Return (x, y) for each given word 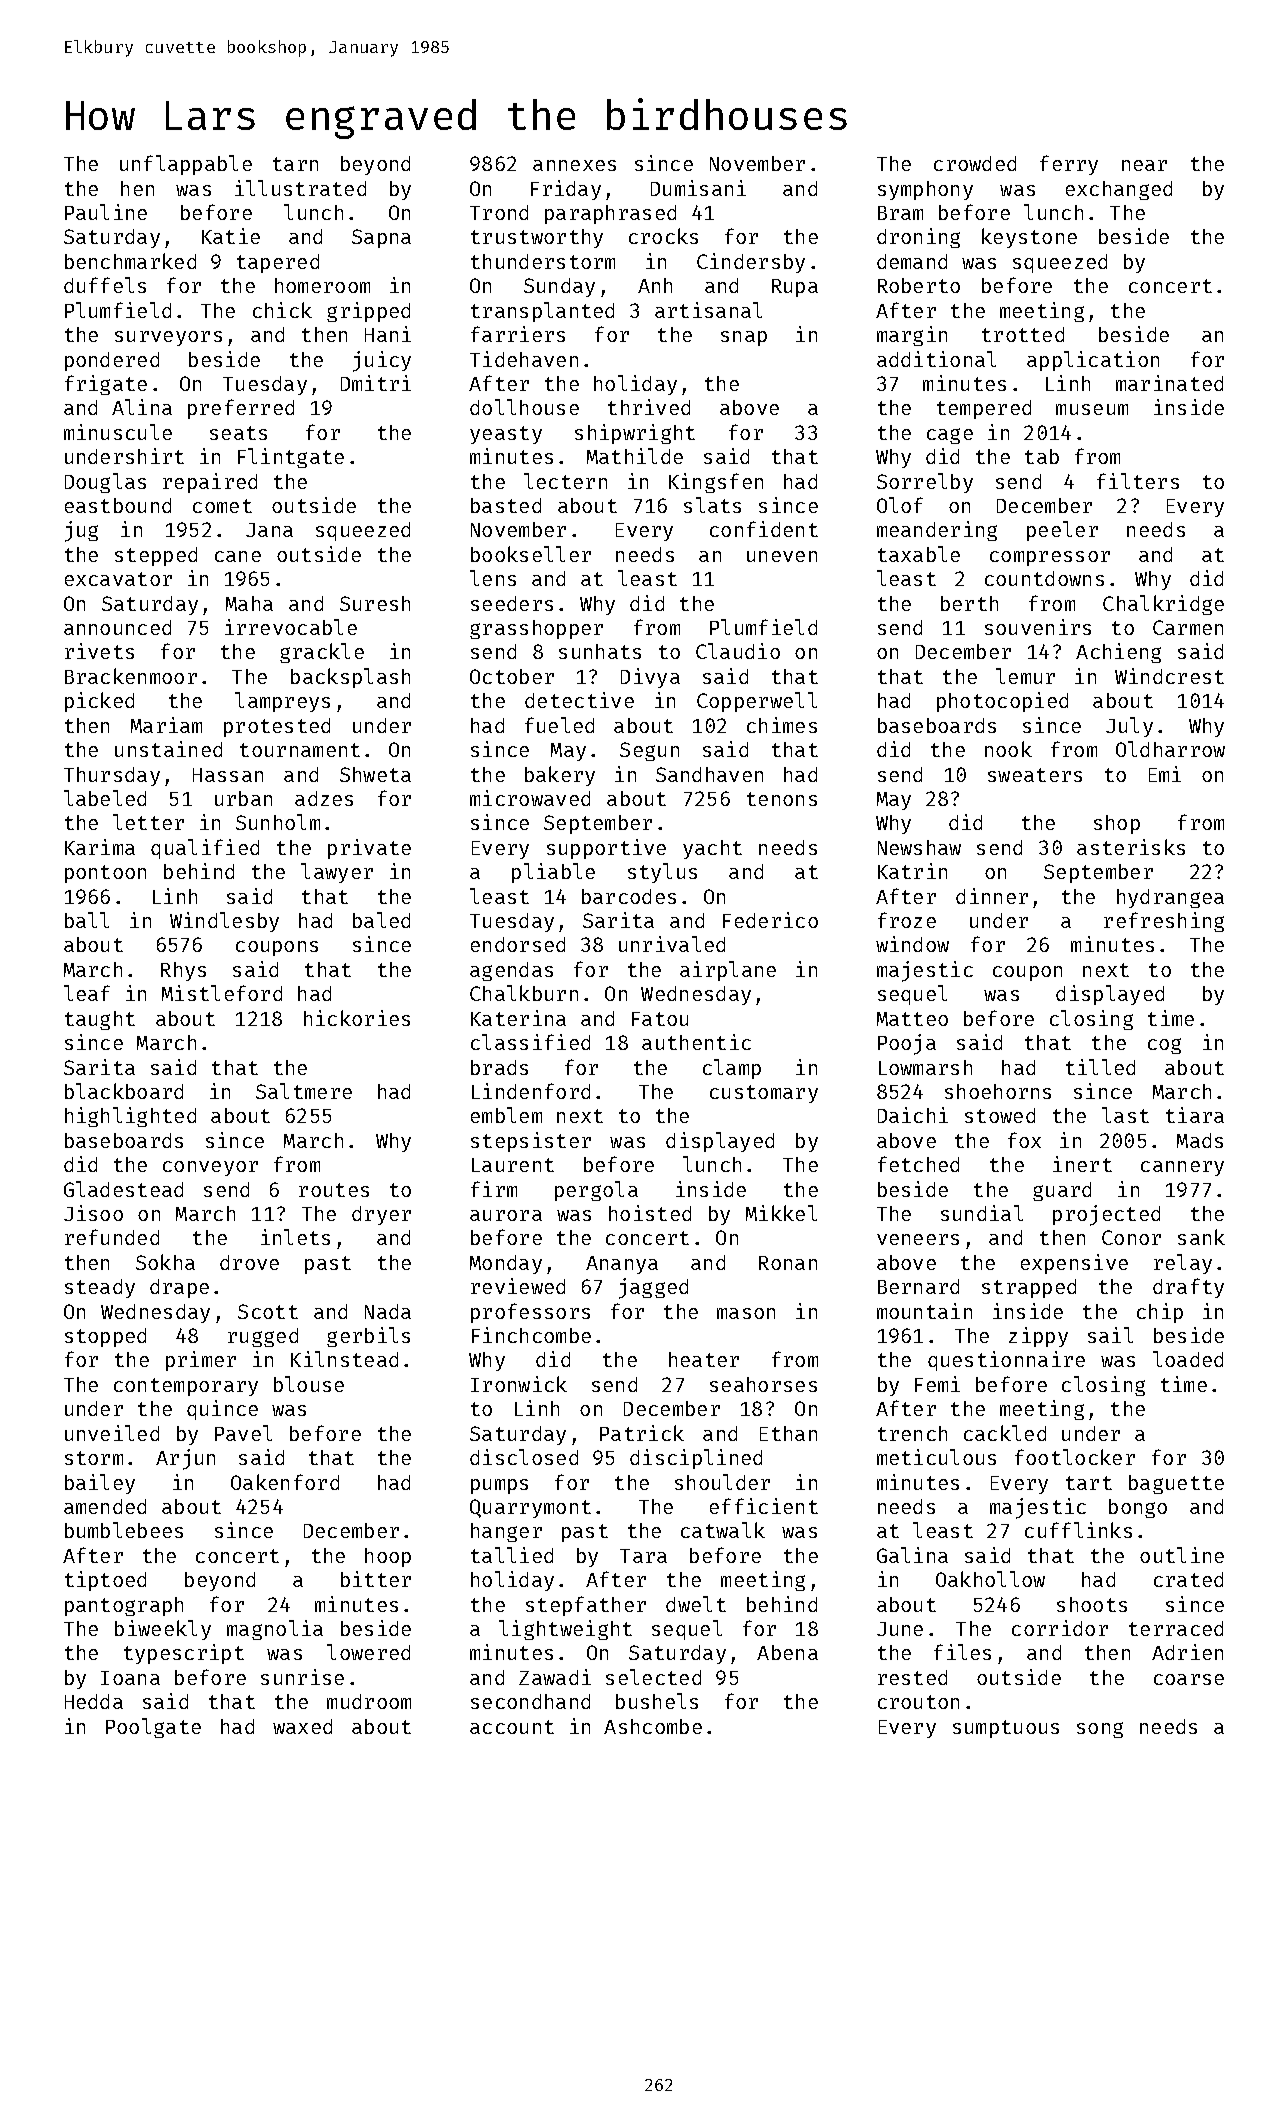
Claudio (738, 651)
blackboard (124, 1091)
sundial (982, 1213)
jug (81, 531)
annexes (574, 165)
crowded (975, 163)
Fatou (660, 1019)
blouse (309, 1384)
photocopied (1002, 702)
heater (704, 1359)
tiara (1195, 1115)
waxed (302, 1726)
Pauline (106, 212)
